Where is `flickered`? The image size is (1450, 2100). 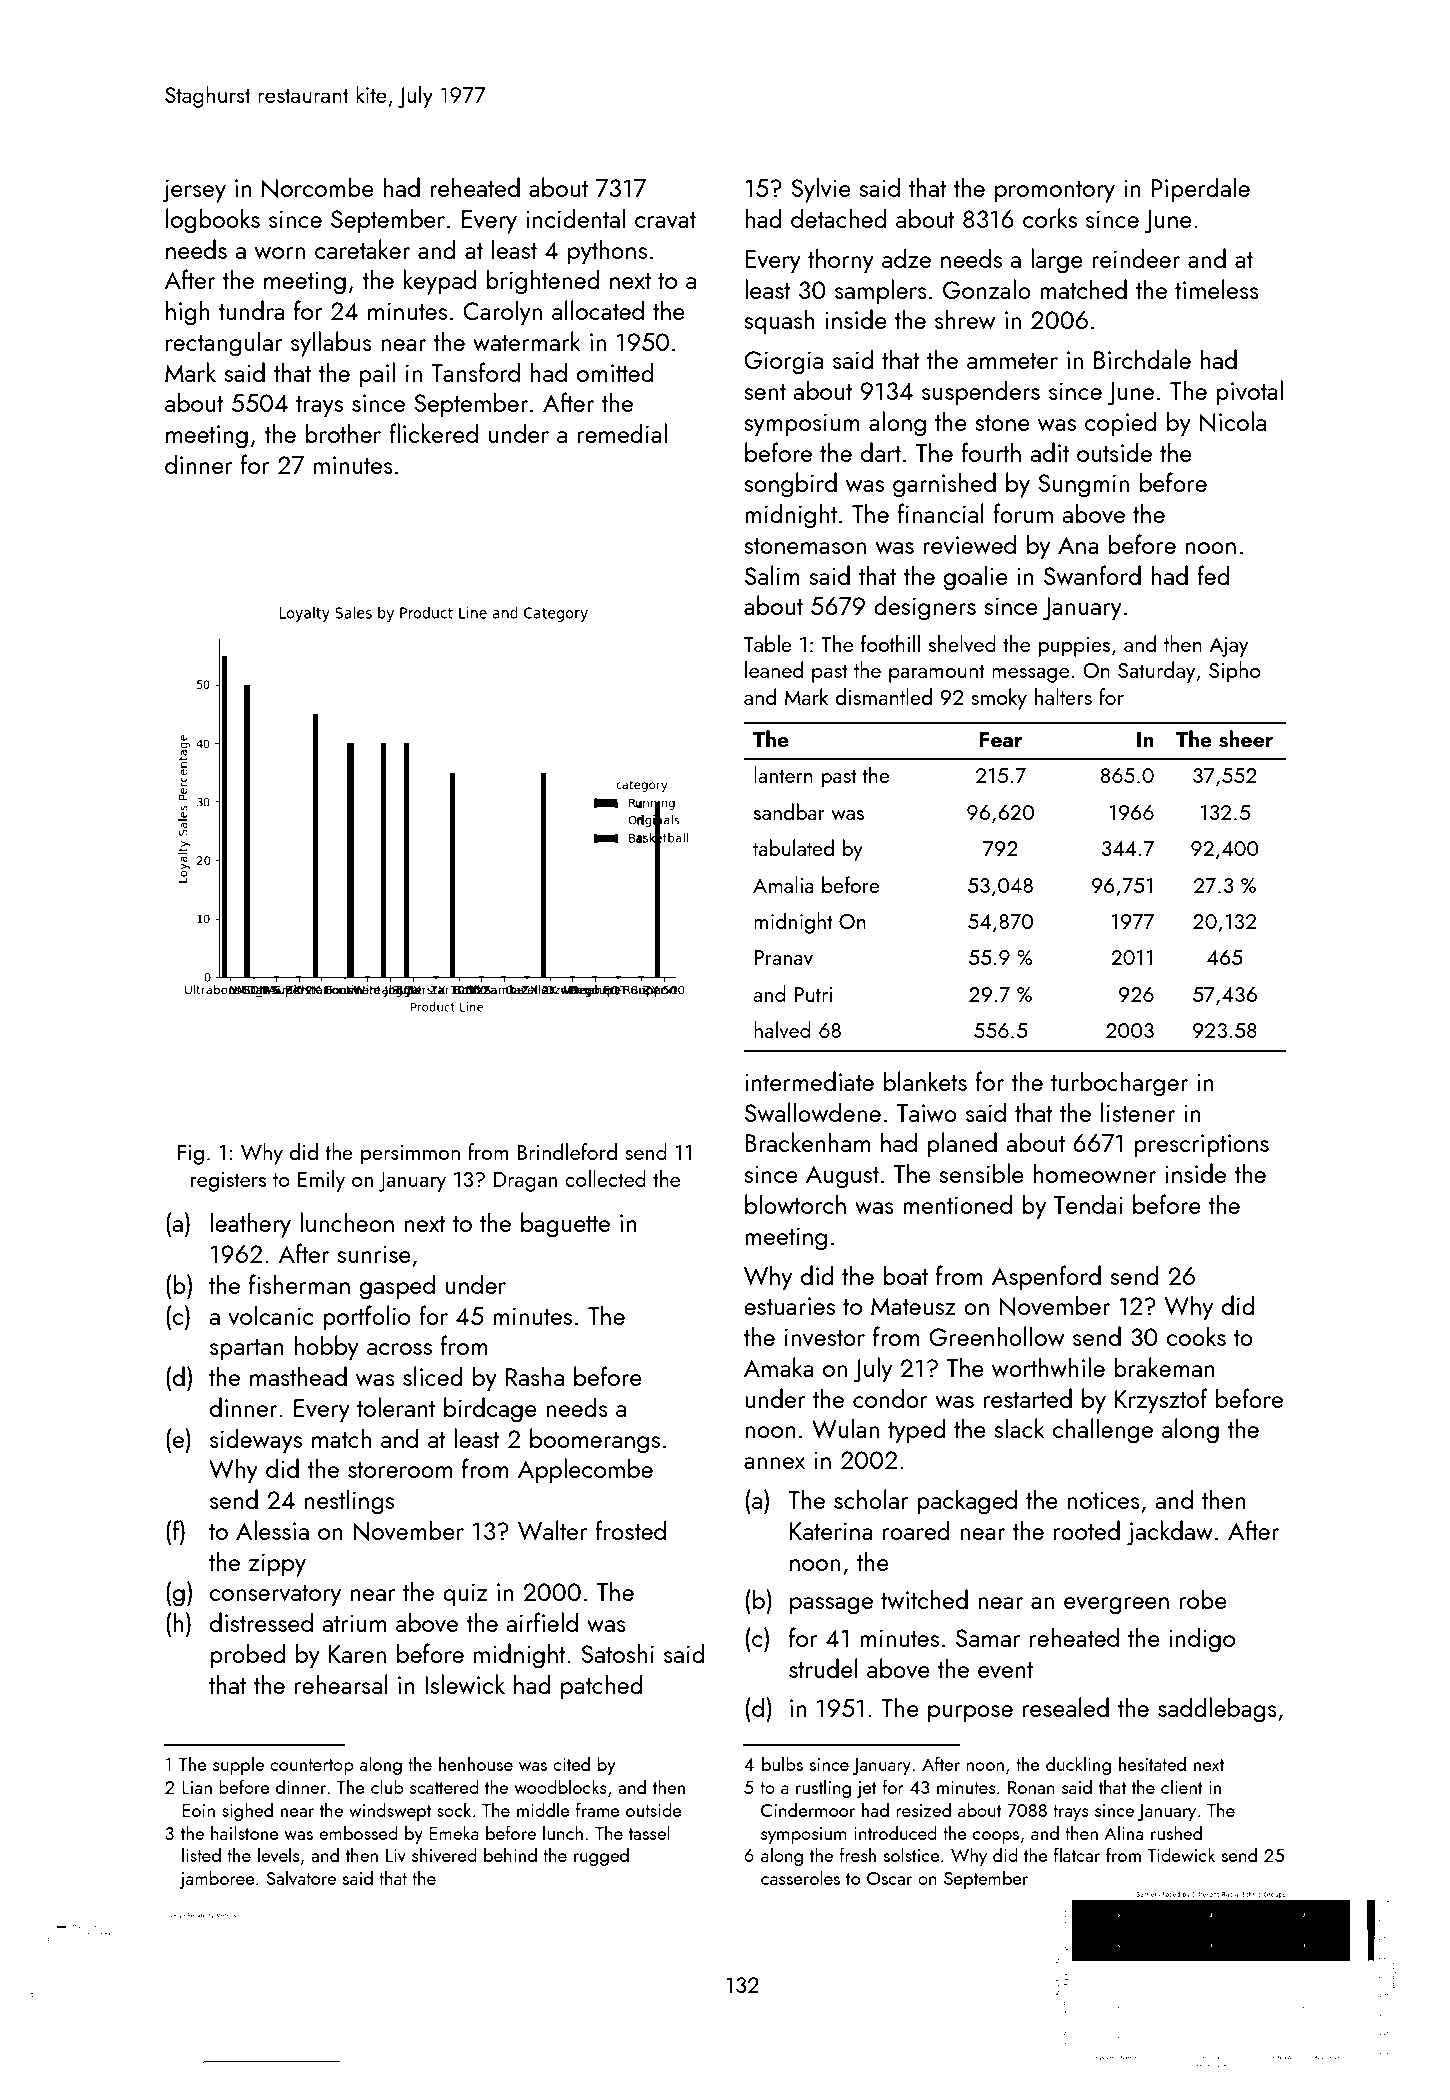 flickered is located at coordinates (433, 433).
